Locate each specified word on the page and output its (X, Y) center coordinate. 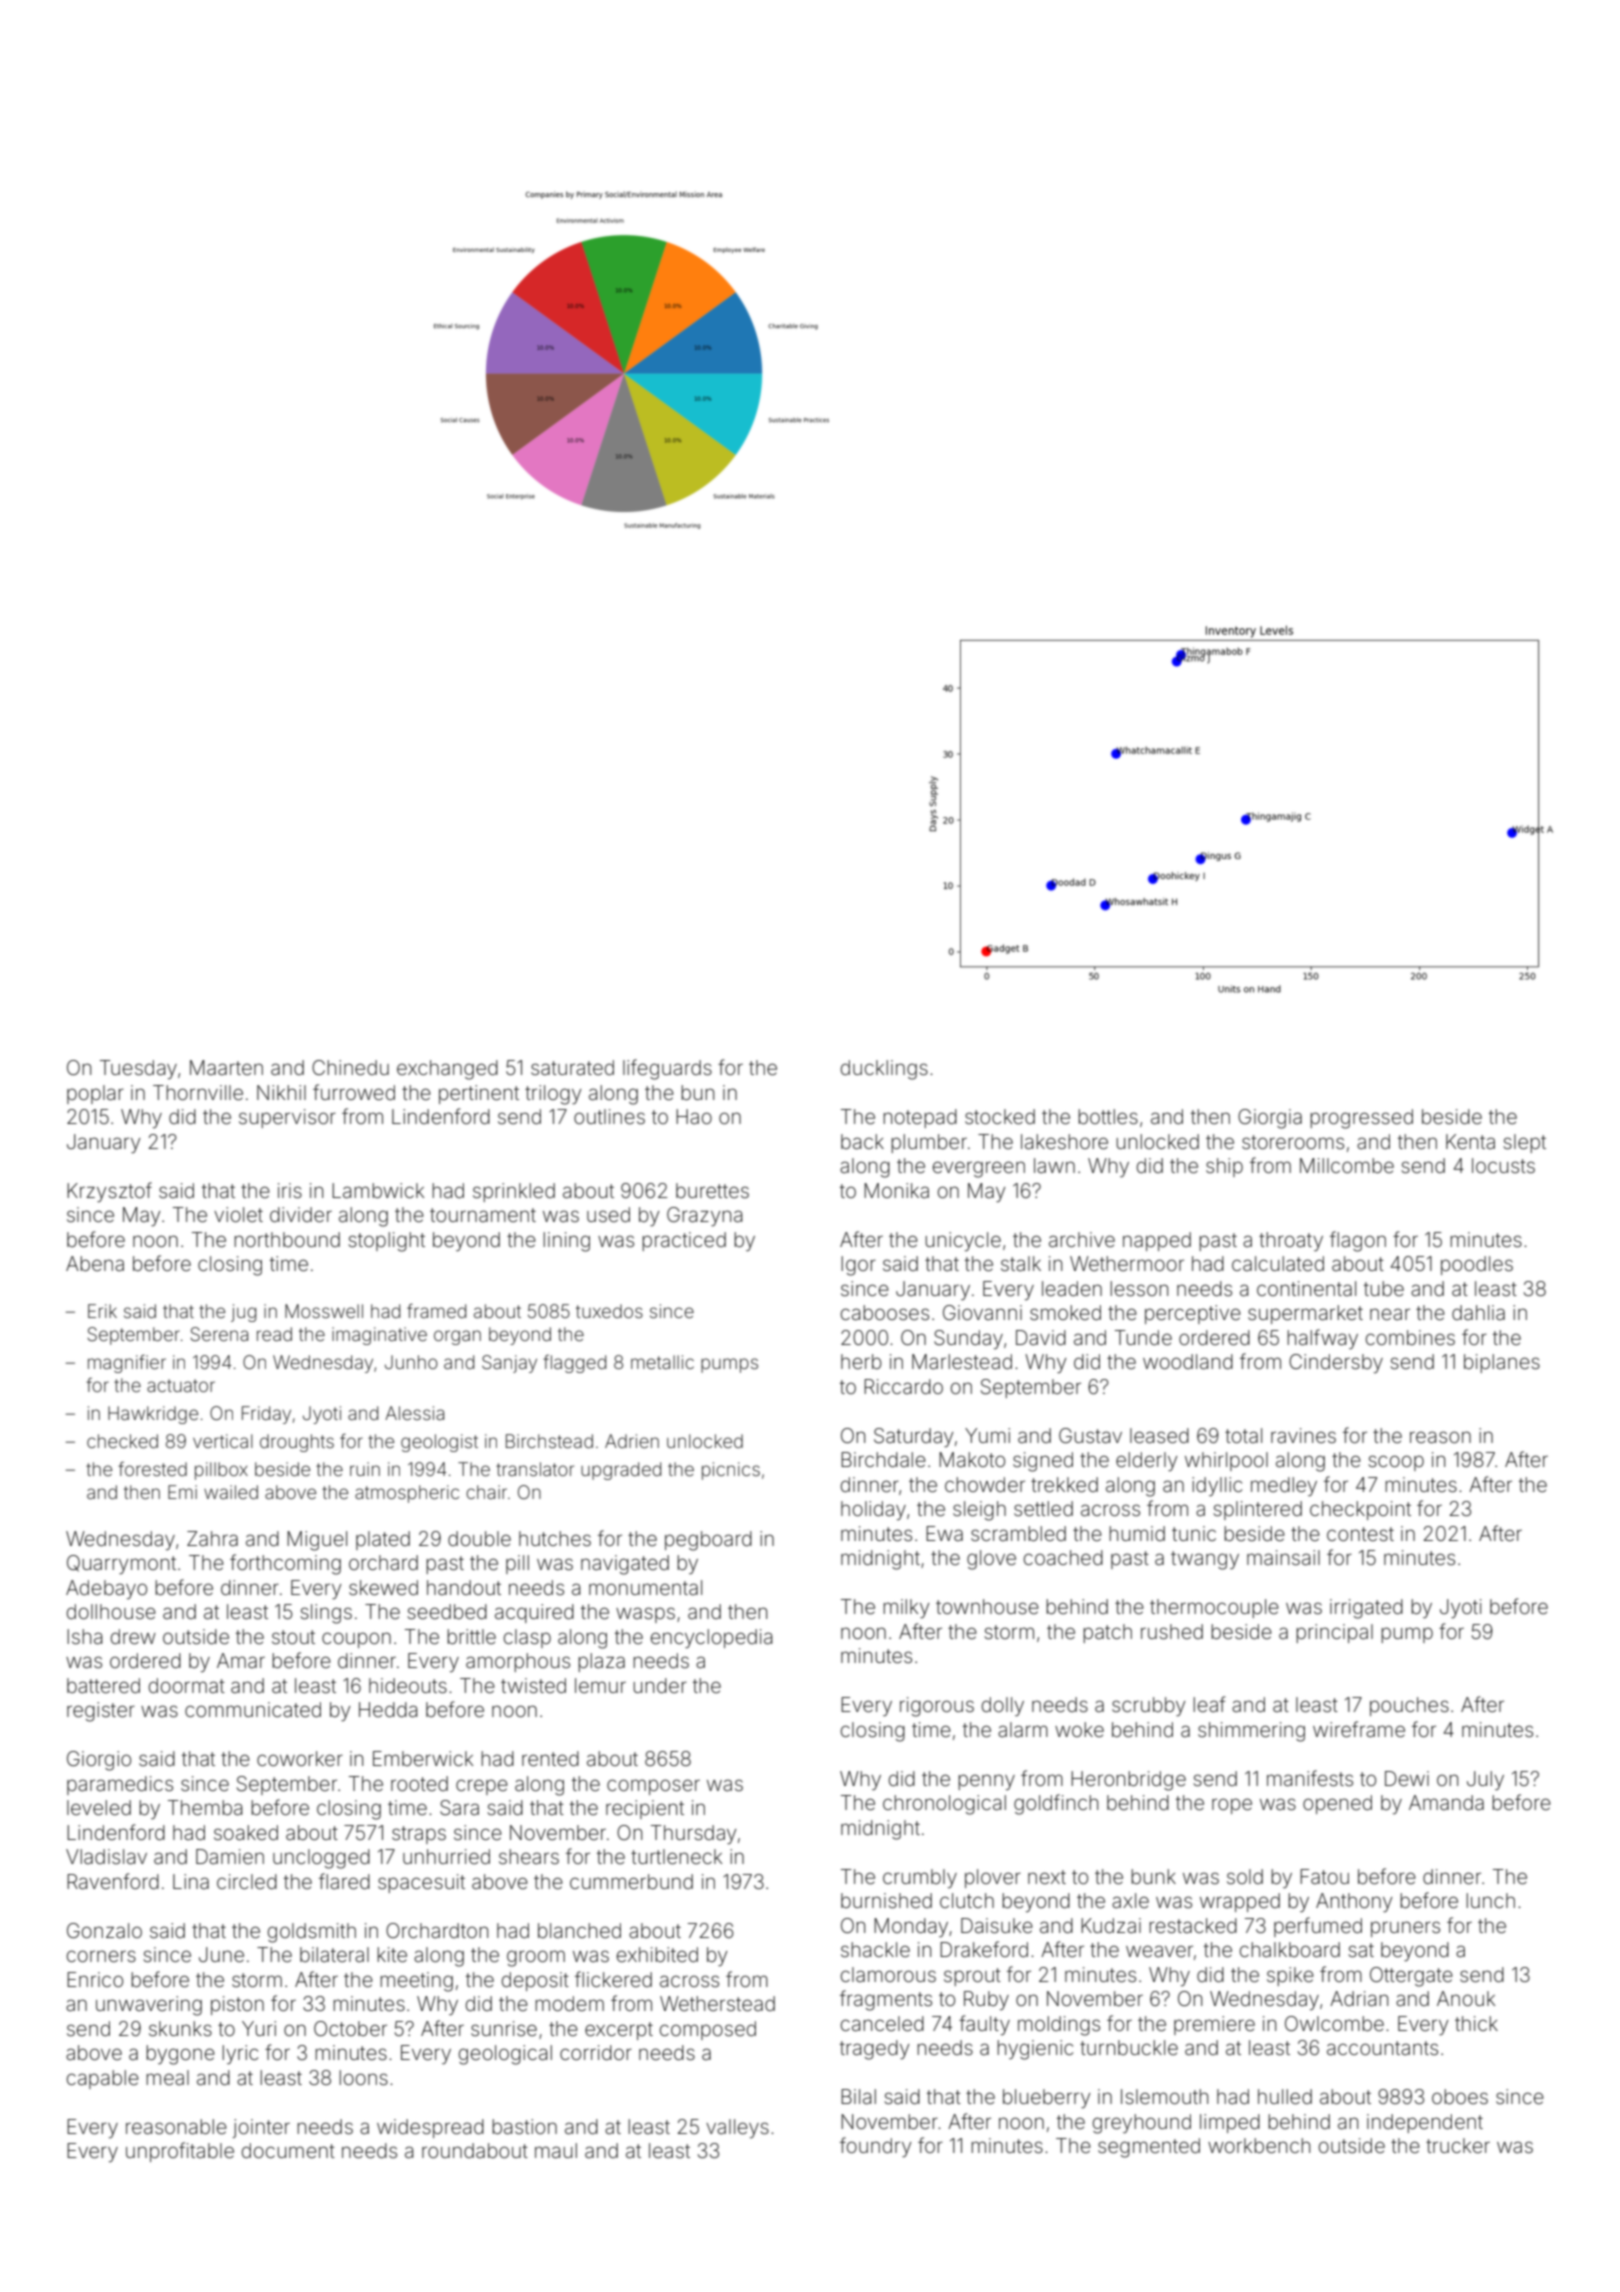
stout (293, 1637)
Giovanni (982, 1312)
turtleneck (676, 1856)
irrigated (1366, 1609)
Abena (95, 1263)
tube (1384, 1288)
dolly (1003, 1706)
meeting (416, 1982)
